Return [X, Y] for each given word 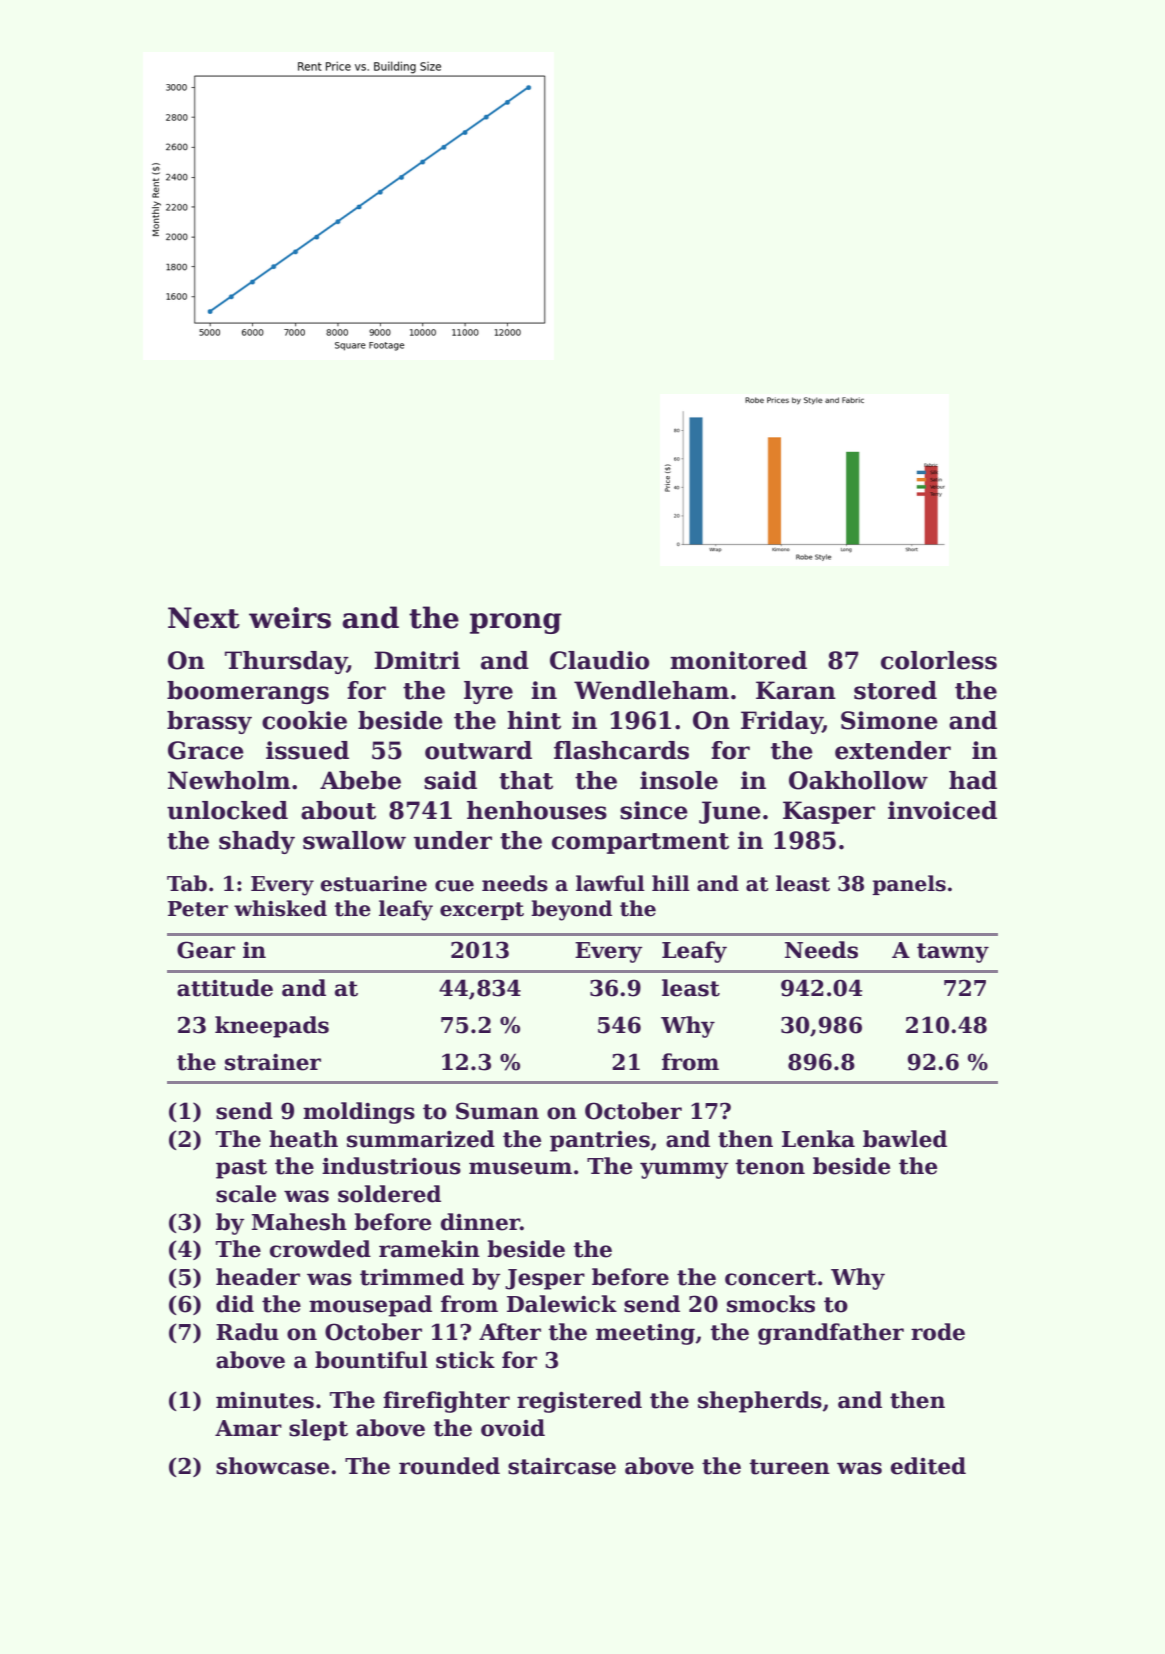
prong [516, 623]
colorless [939, 660]
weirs [290, 618]
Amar [248, 1428]
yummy [684, 1170]
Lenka [818, 1139]
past [241, 1169]
